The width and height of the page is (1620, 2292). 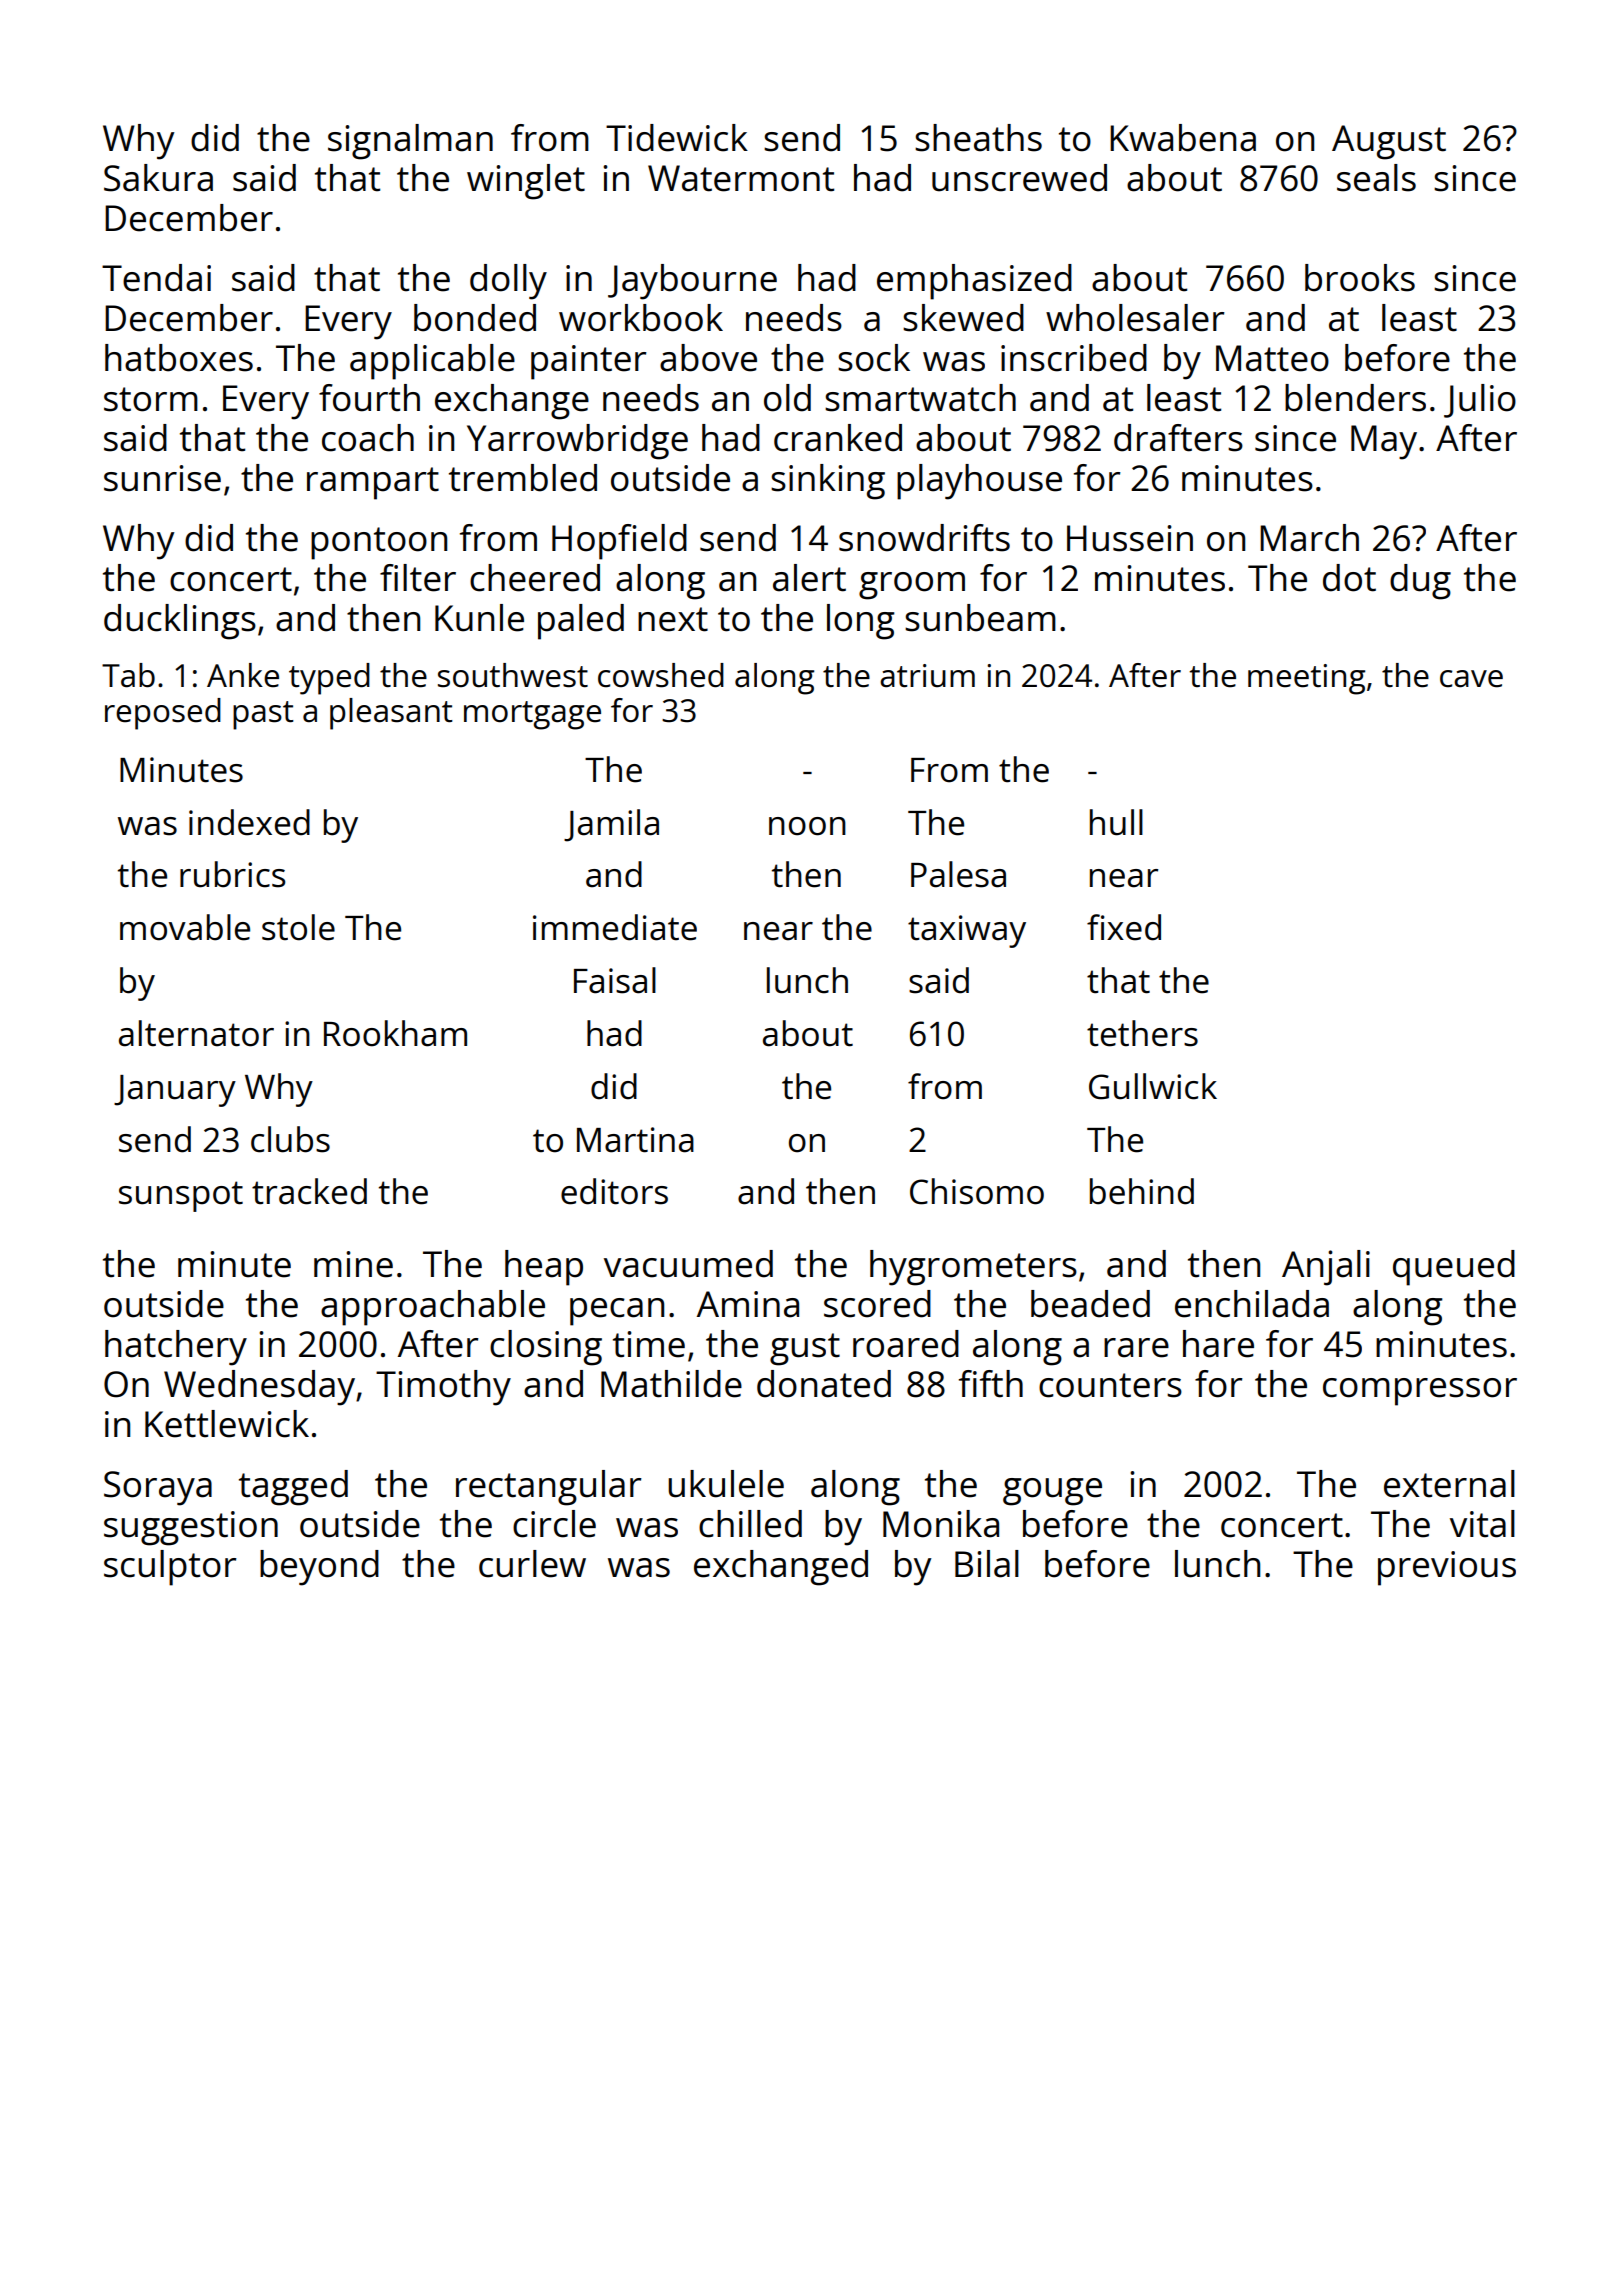 I want to click on Martina, so click(x=635, y=1140).
